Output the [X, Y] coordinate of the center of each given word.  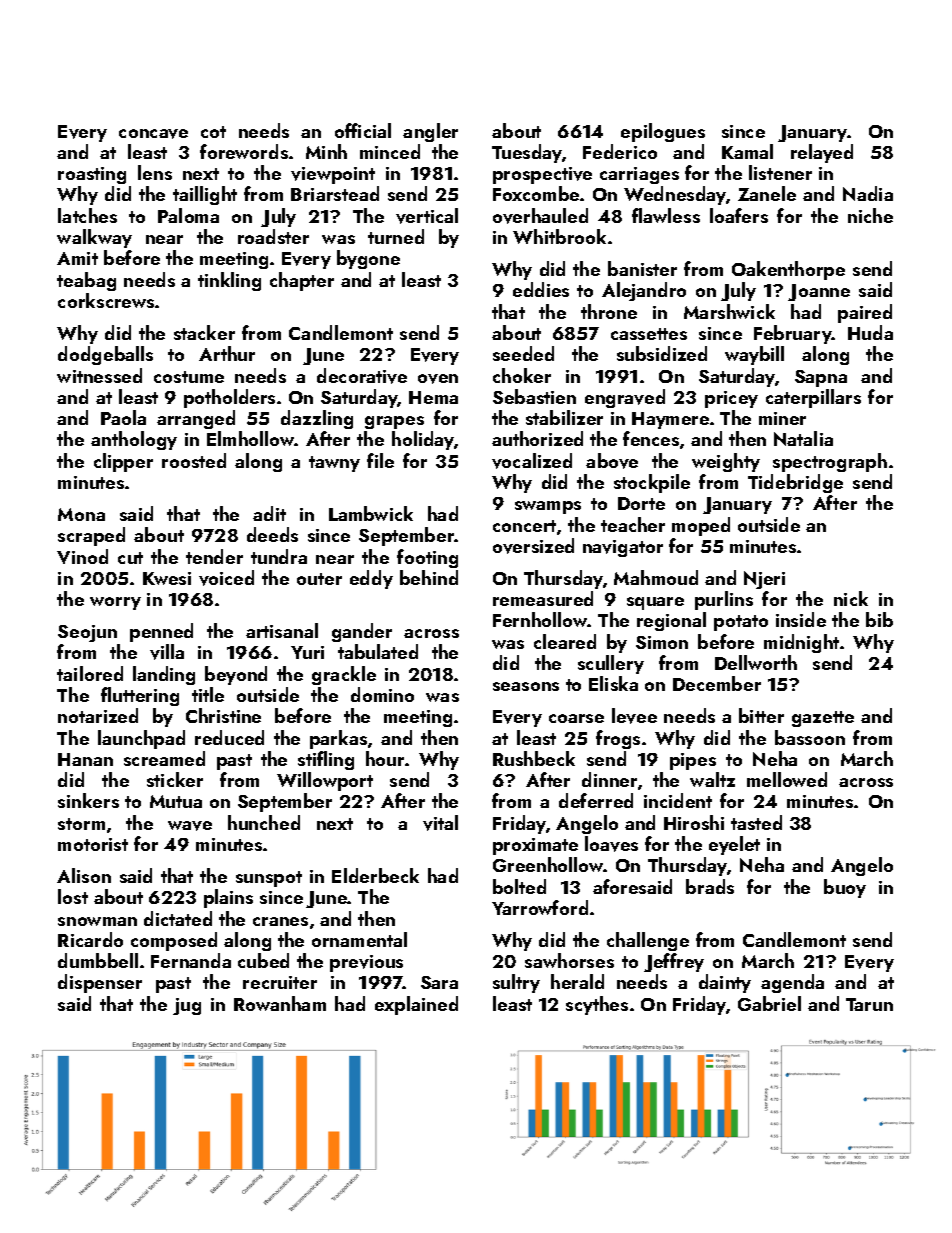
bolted [519, 886]
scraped [91, 536]
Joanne [819, 292]
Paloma [188, 215]
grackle [344, 675]
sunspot [269, 879]
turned [396, 236]
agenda [792, 983]
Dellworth [756, 662]
